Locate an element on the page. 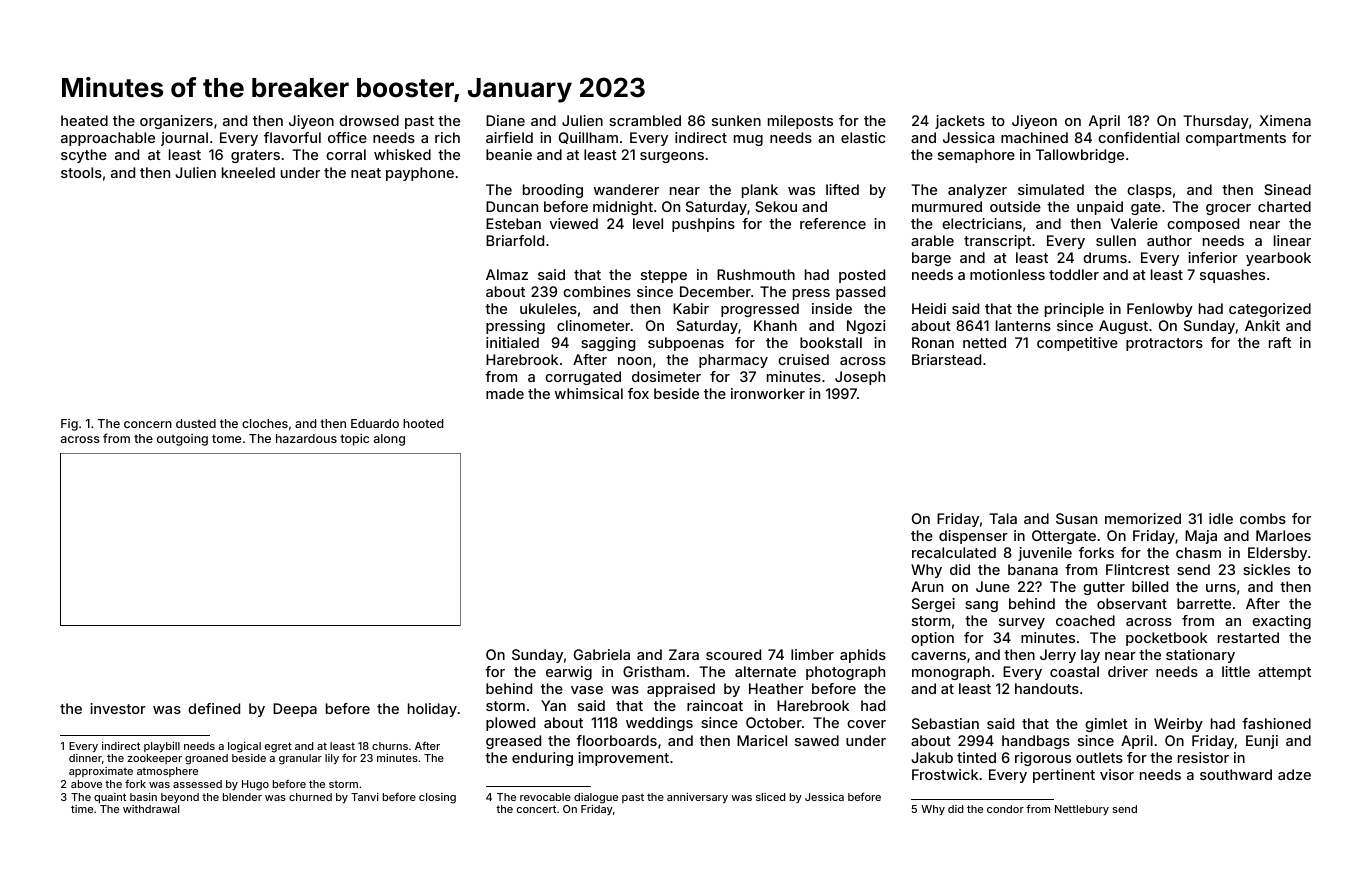 The image size is (1372, 887). raft is located at coordinates (1280, 342).
